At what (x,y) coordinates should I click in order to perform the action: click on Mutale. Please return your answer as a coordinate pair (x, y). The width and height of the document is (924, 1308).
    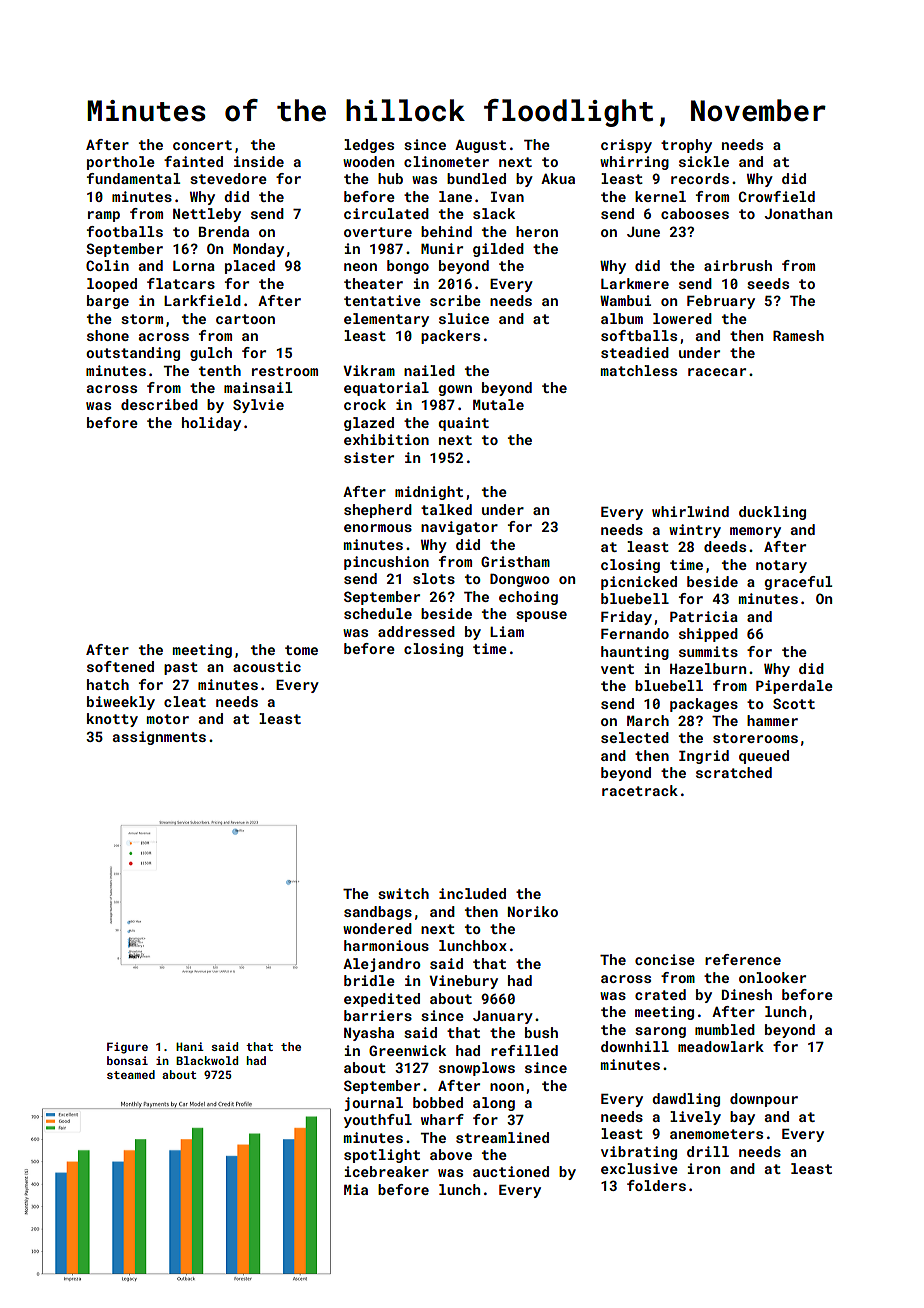
    Looking at the image, I should click on (498, 404).
